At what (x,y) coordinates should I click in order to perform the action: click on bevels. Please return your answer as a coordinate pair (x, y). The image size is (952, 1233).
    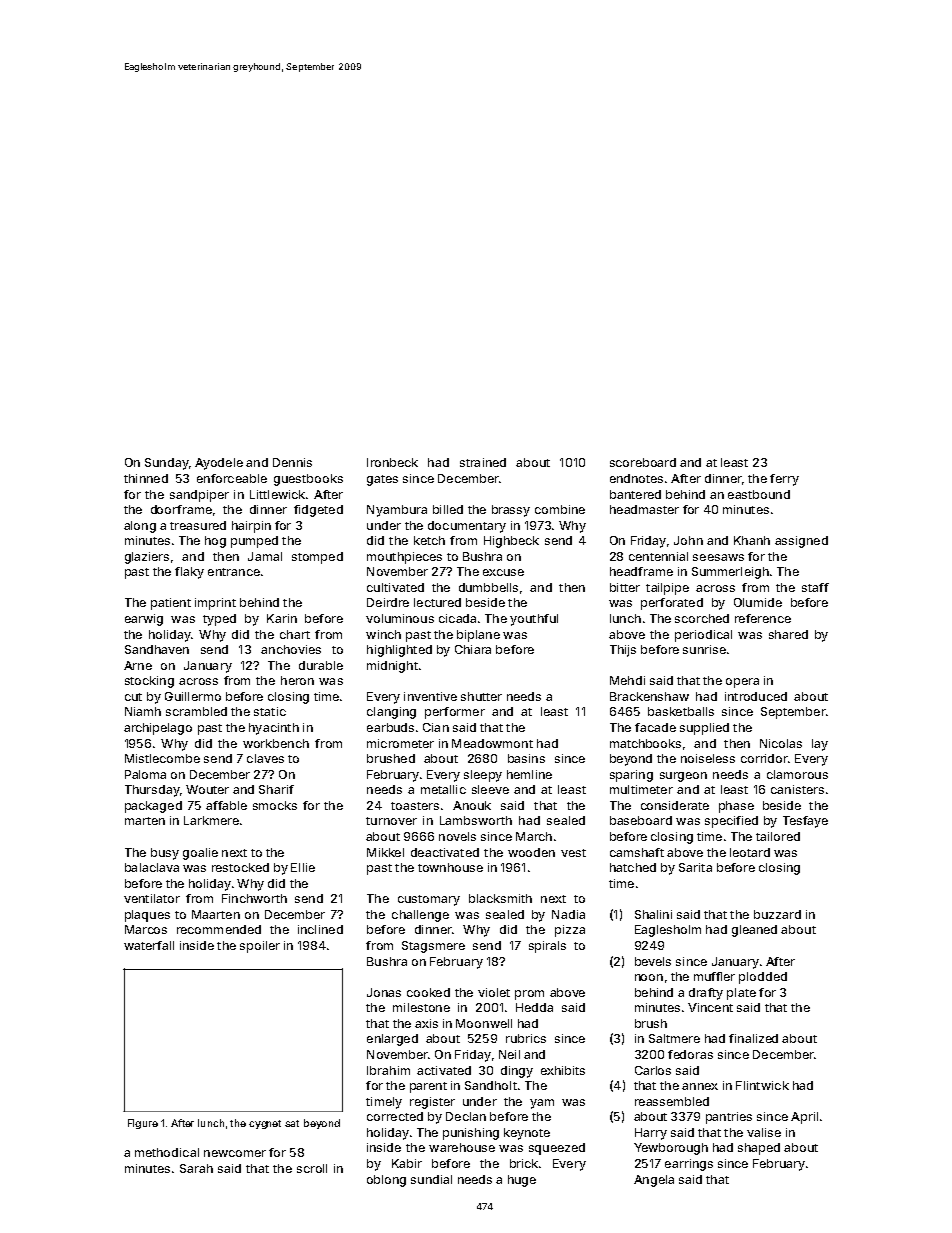
    Looking at the image, I should click on (653, 961).
